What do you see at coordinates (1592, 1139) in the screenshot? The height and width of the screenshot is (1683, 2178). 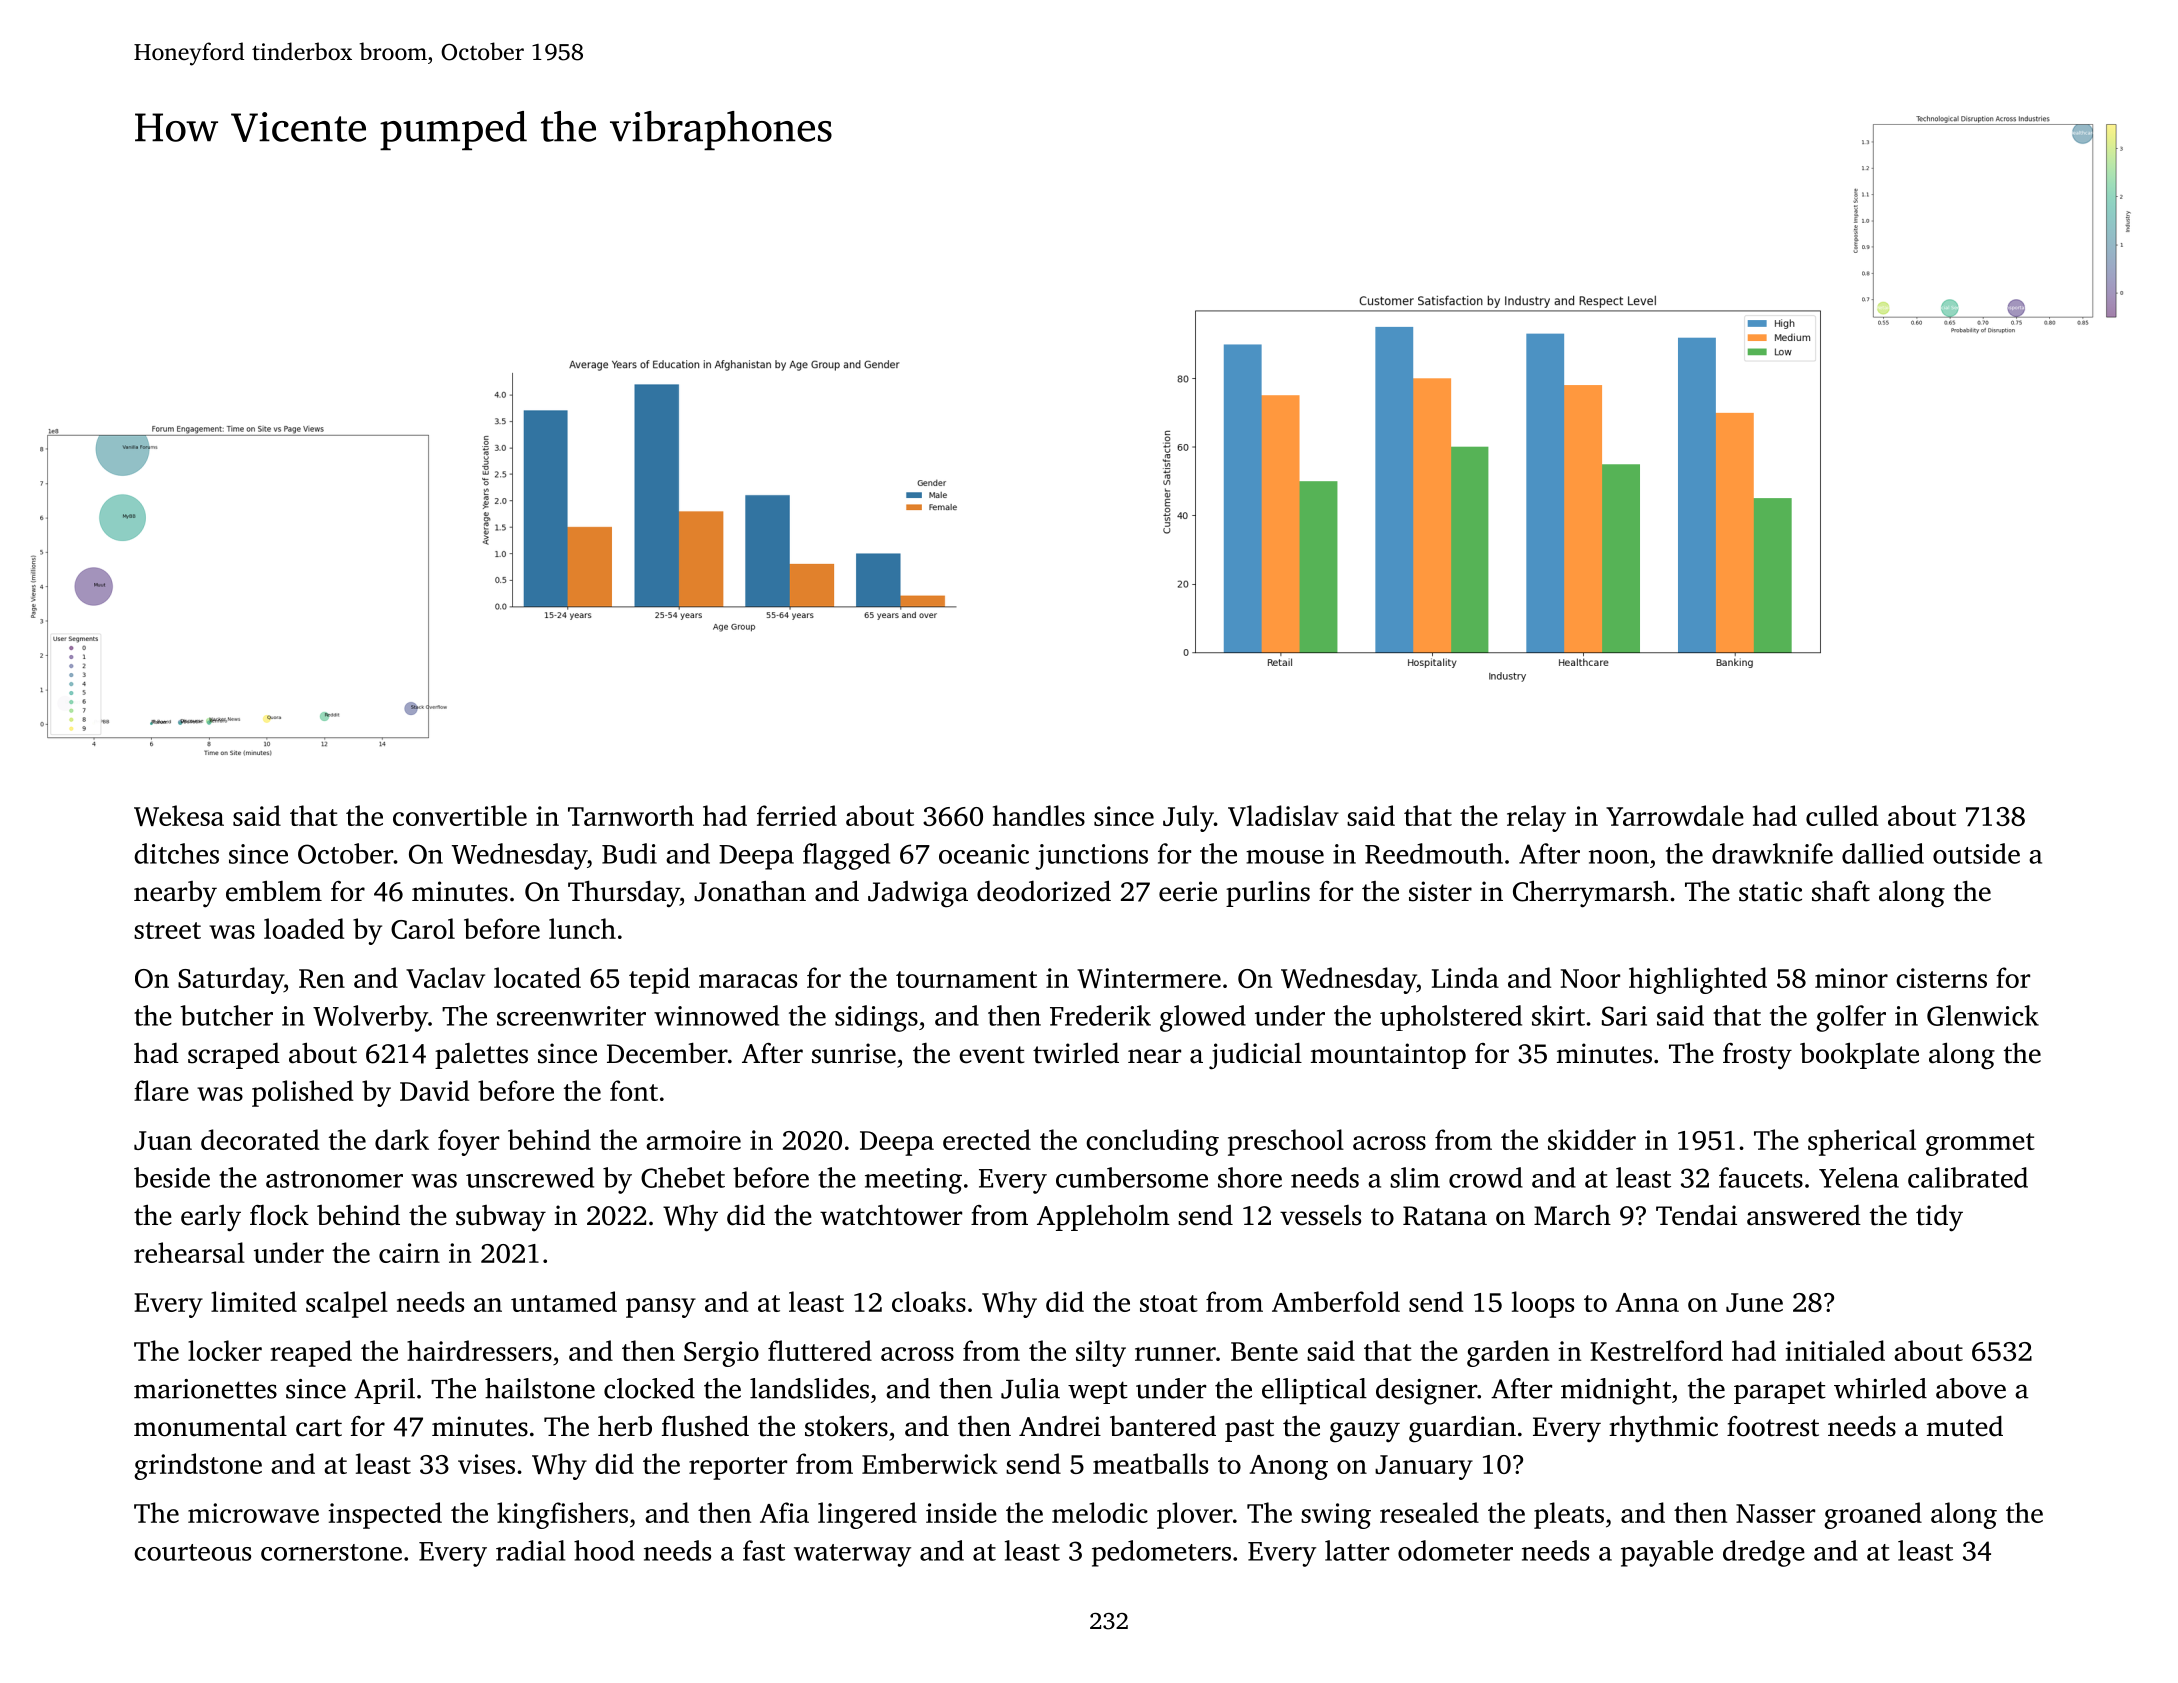 I see `skidder` at bounding box center [1592, 1139].
